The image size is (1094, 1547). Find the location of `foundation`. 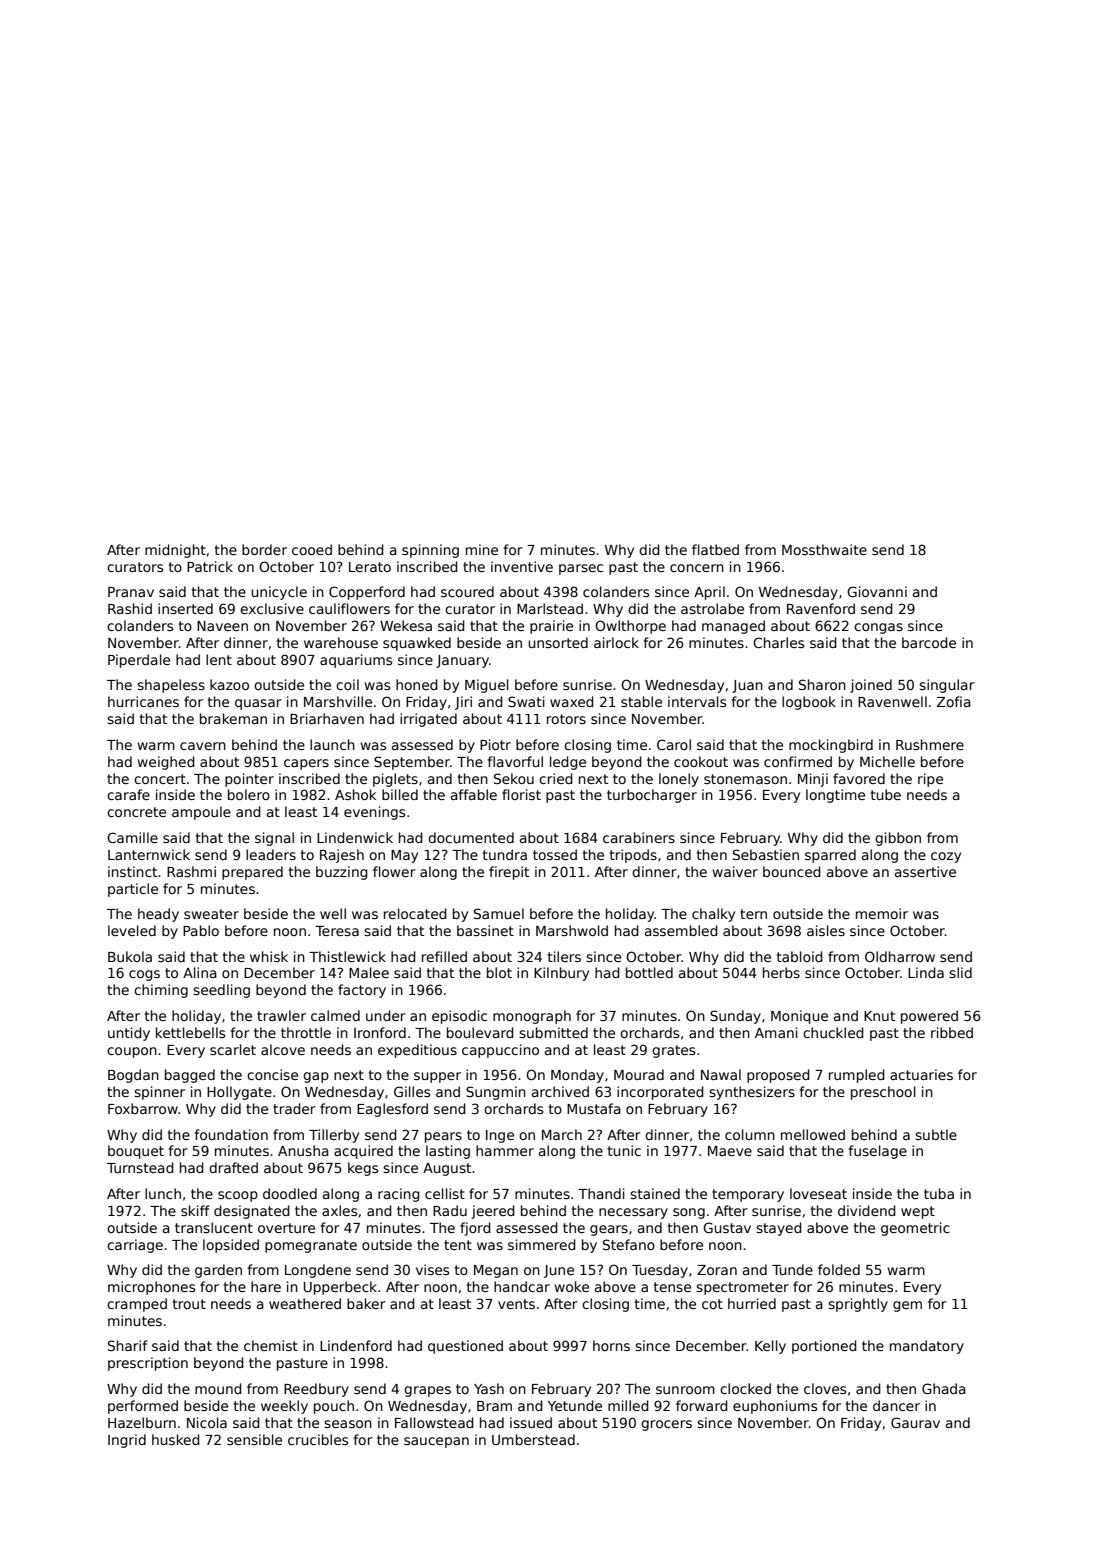

foundation is located at coordinates (231, 1134).
